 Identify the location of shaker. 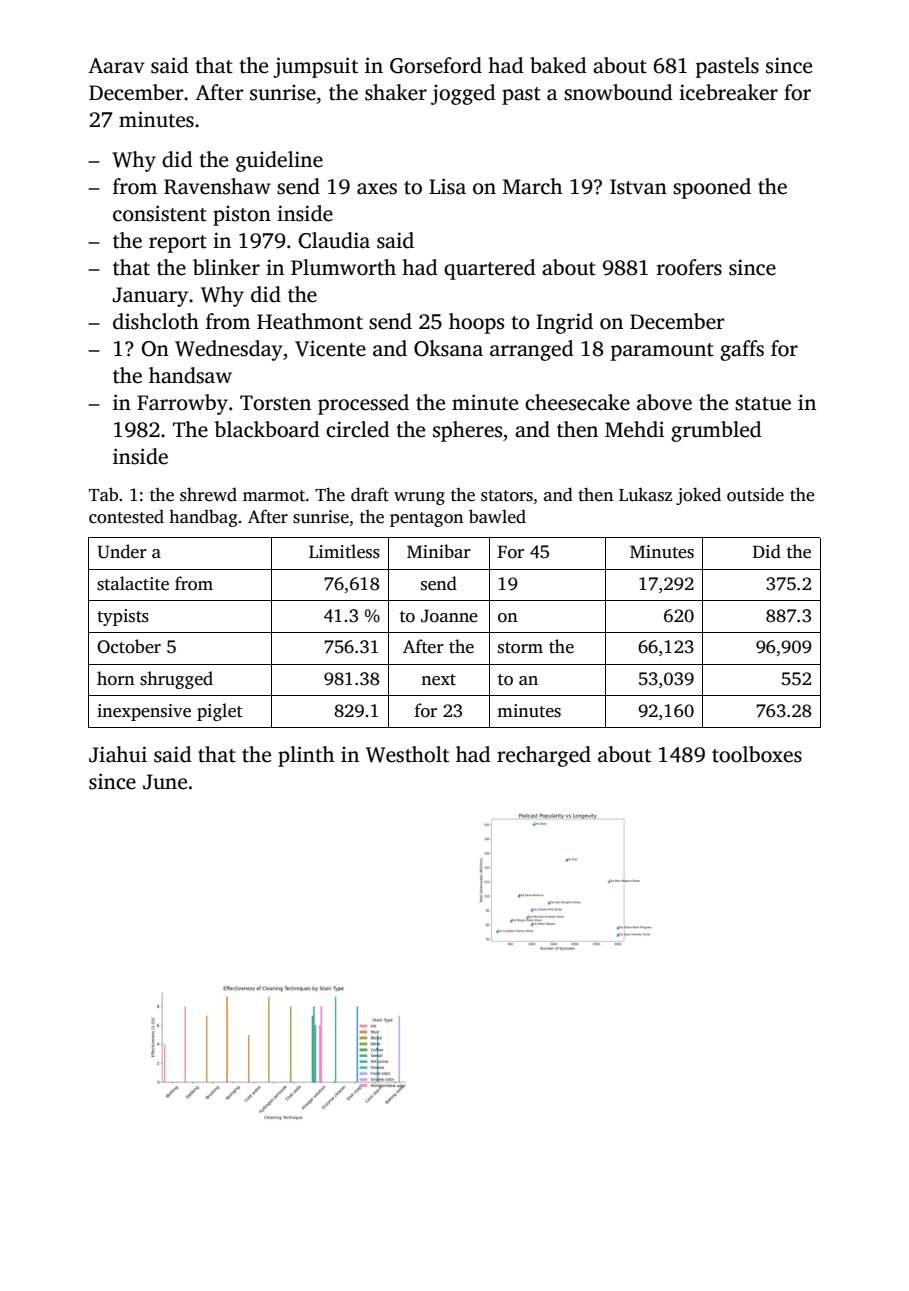
(396, 92).
